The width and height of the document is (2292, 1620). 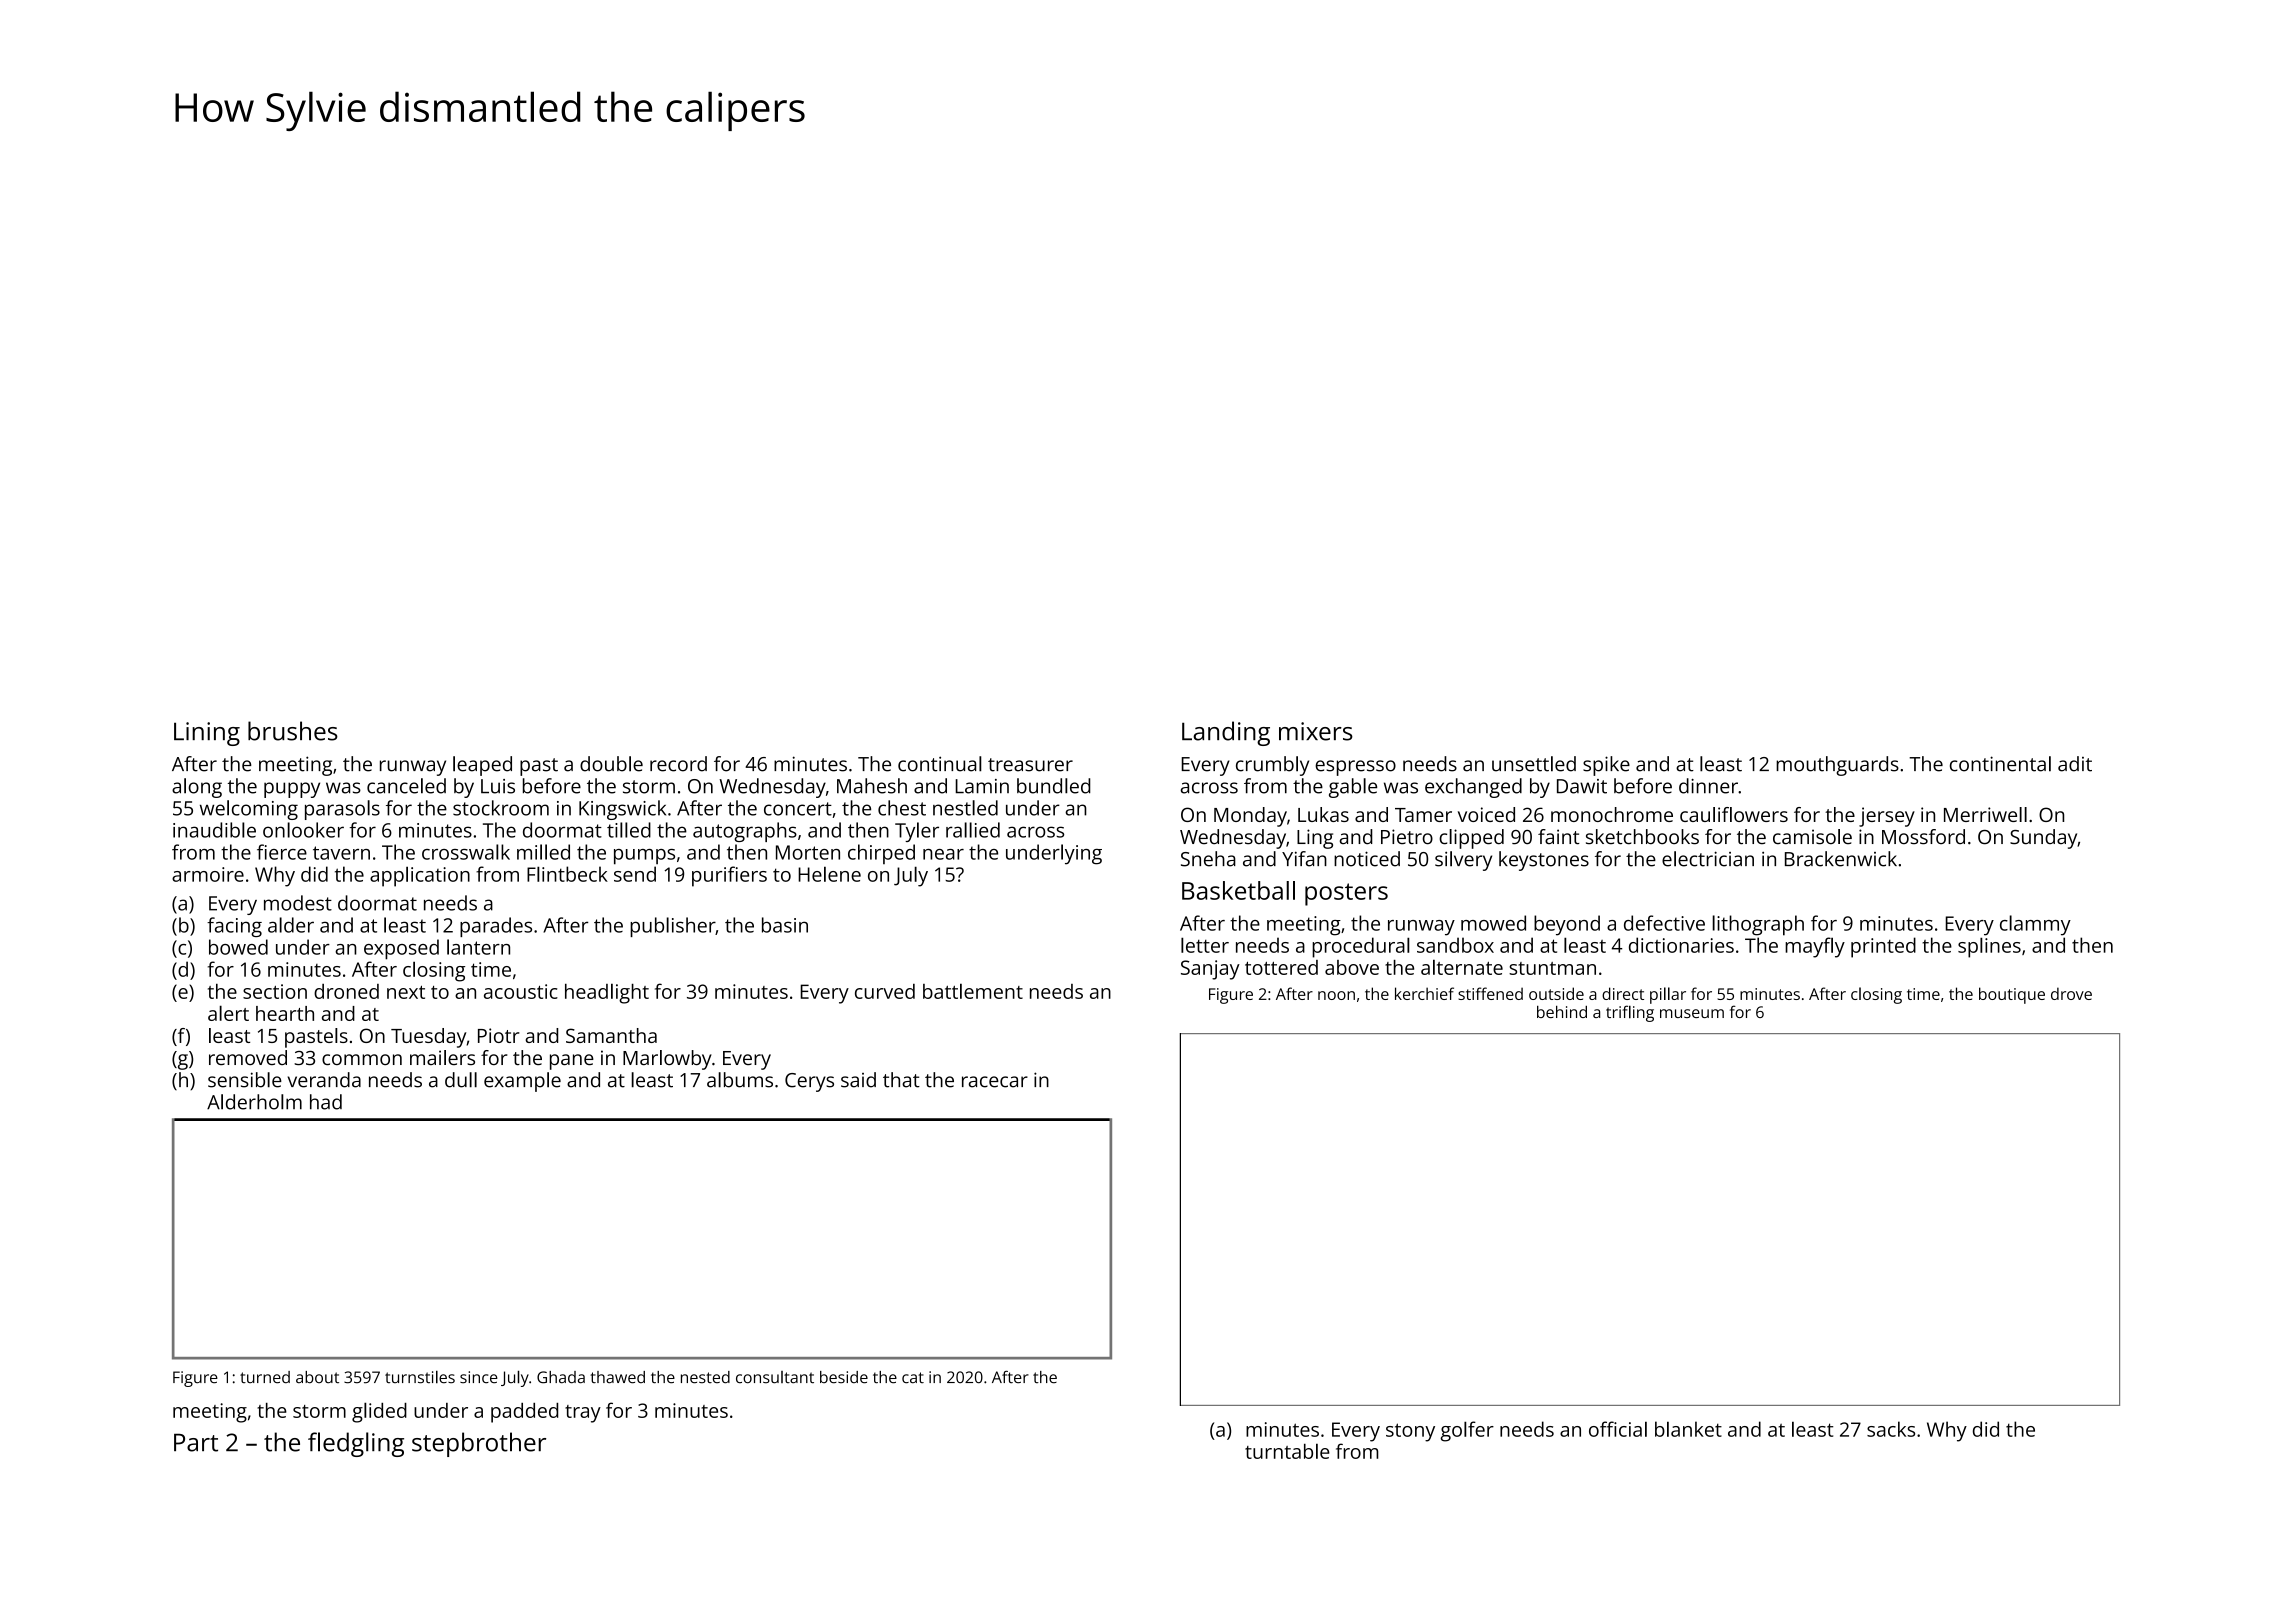 What do you see at coordinates (245, 1080) in the document?
I see `sensible` at bounding box center [245, 1080].
